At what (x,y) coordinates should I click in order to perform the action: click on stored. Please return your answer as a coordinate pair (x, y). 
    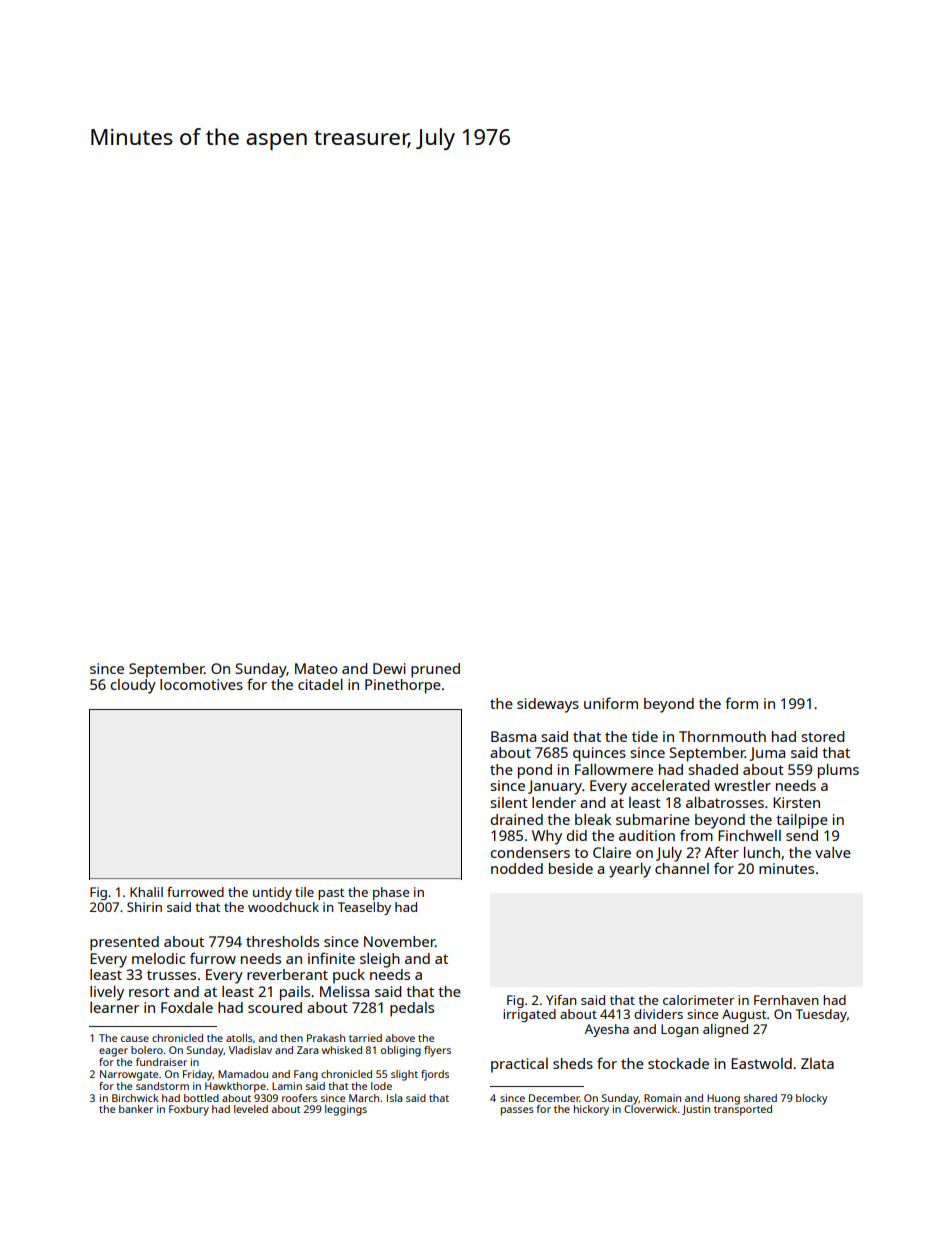
    Looking at the image, I should click on (823, 736).
